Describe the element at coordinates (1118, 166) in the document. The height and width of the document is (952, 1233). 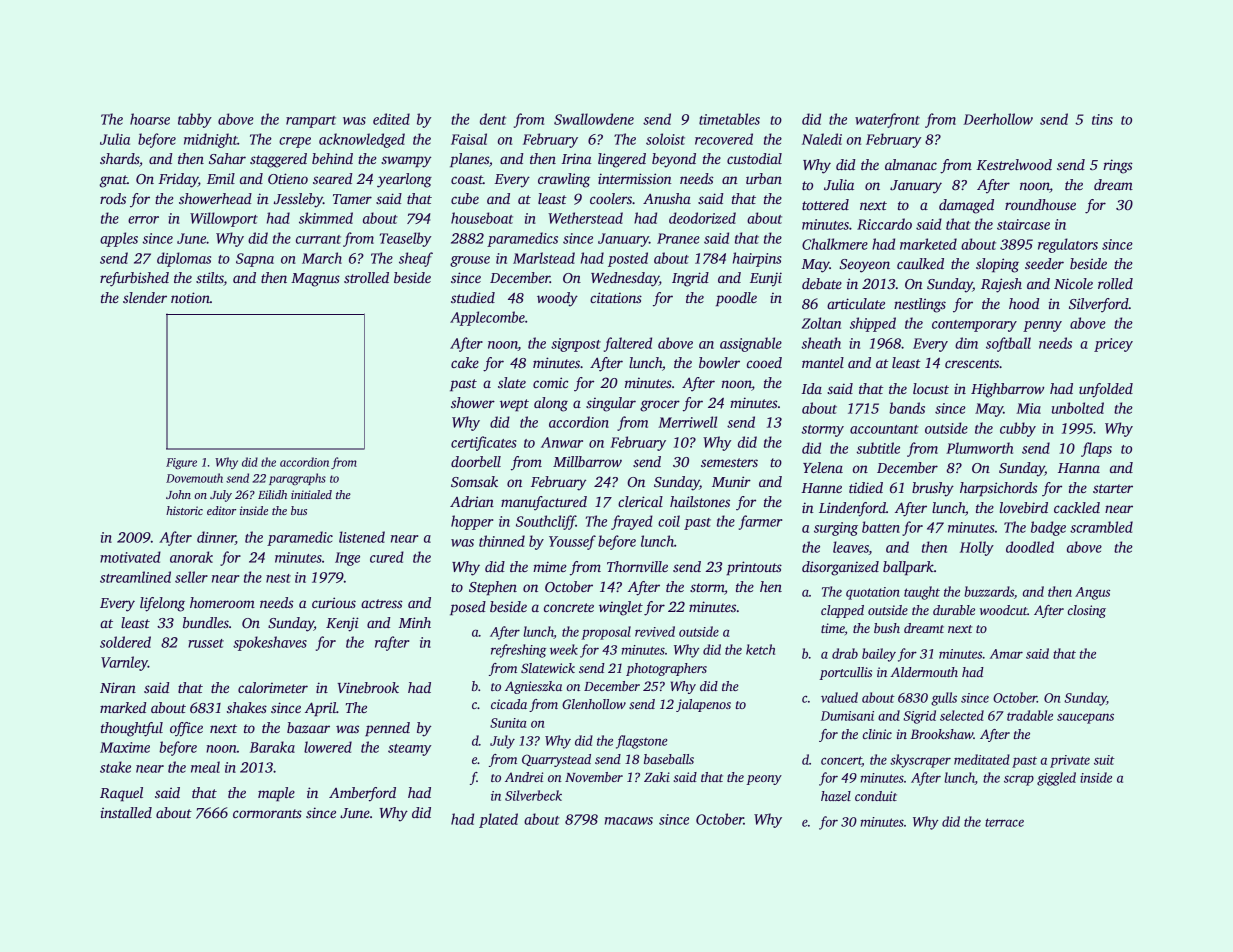
I see `rings` at that location.
